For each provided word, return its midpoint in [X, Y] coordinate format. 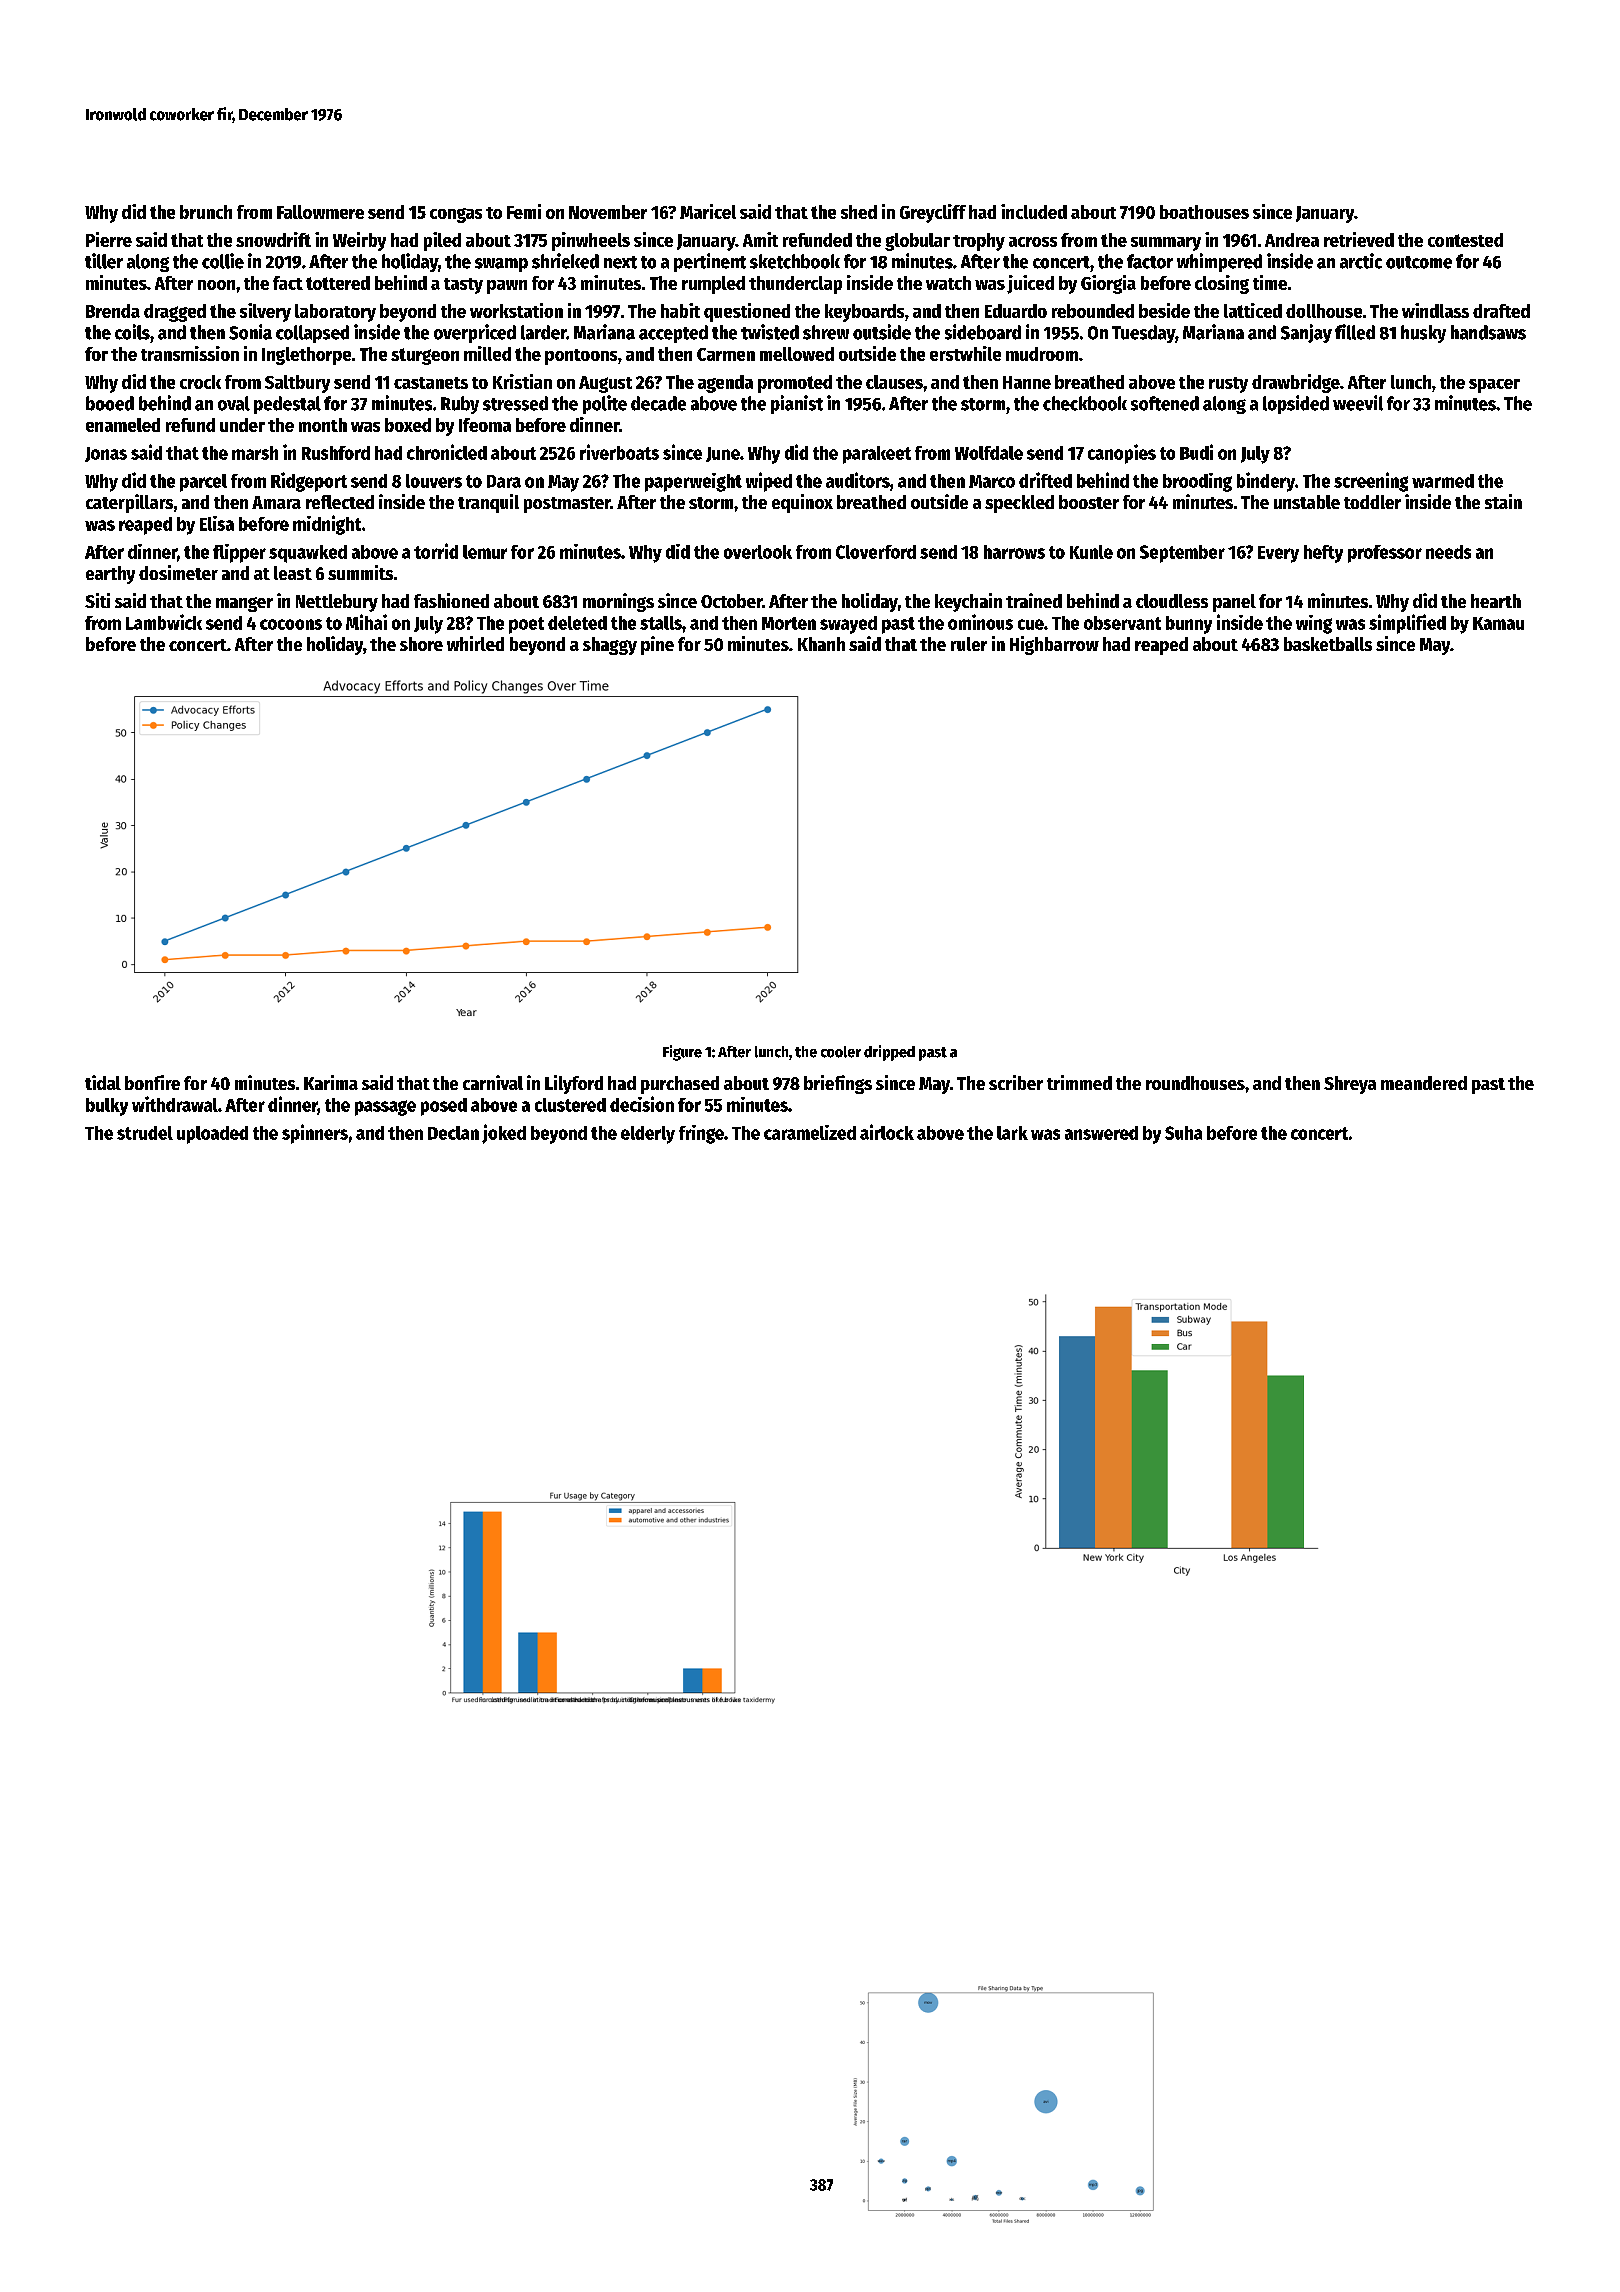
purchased [680, 1085]
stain [1503, 501]
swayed [848, 625]
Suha [1183, 1133]
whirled [475, 643]
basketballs [1328, 644]
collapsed [312, 334]
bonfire [152, 1082]
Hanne [1027, 382]
